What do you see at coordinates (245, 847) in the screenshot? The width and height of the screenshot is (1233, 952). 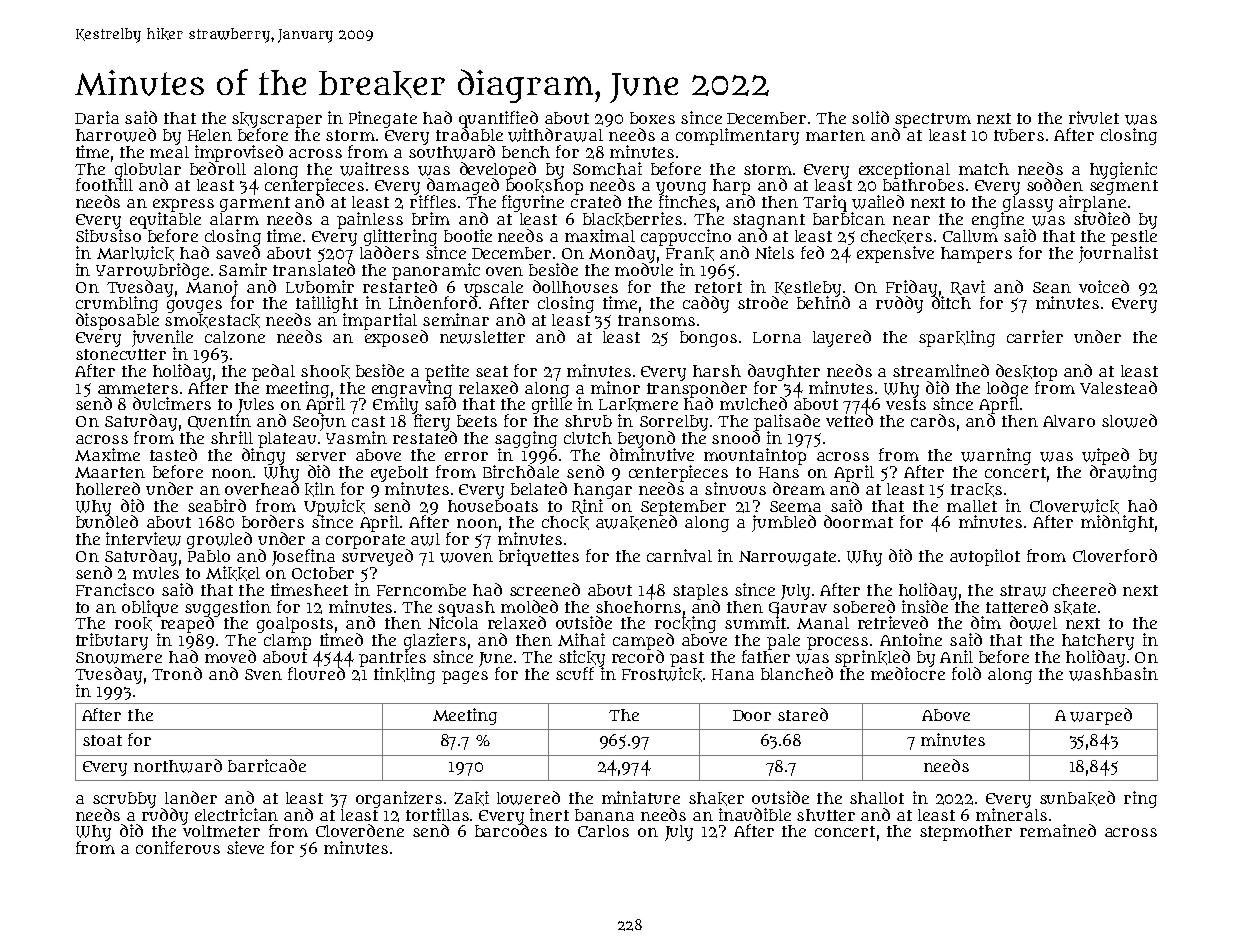 I see `sieve` at bounding box center [245, 847].
